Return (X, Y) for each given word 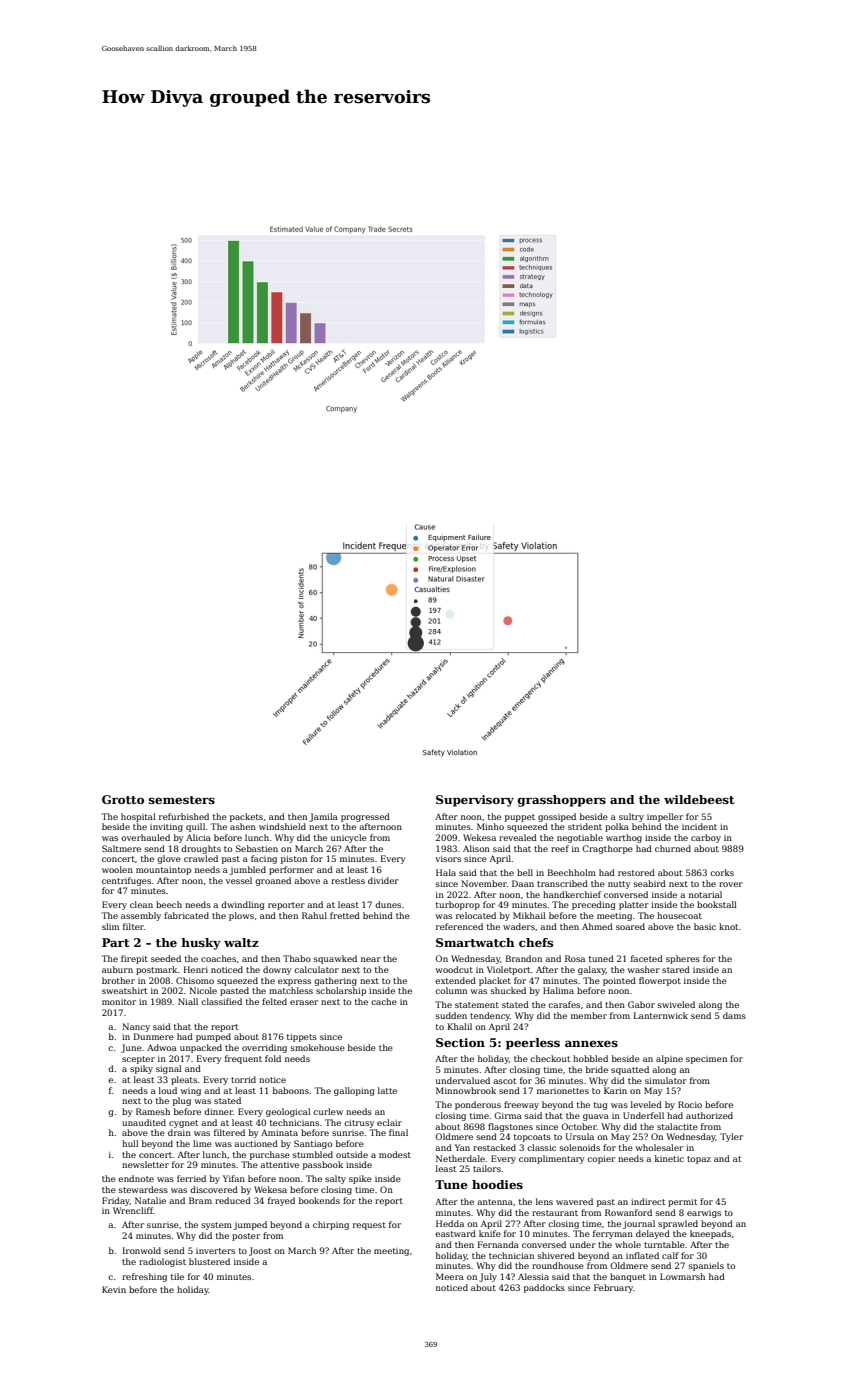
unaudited (144, 1122)
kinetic (669, 1158)
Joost (260, 1251)
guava (596, 1117)
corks (722, 872)
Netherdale (460, 1158)
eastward (455, 1233)
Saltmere (121, 848)
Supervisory (475, 801)
